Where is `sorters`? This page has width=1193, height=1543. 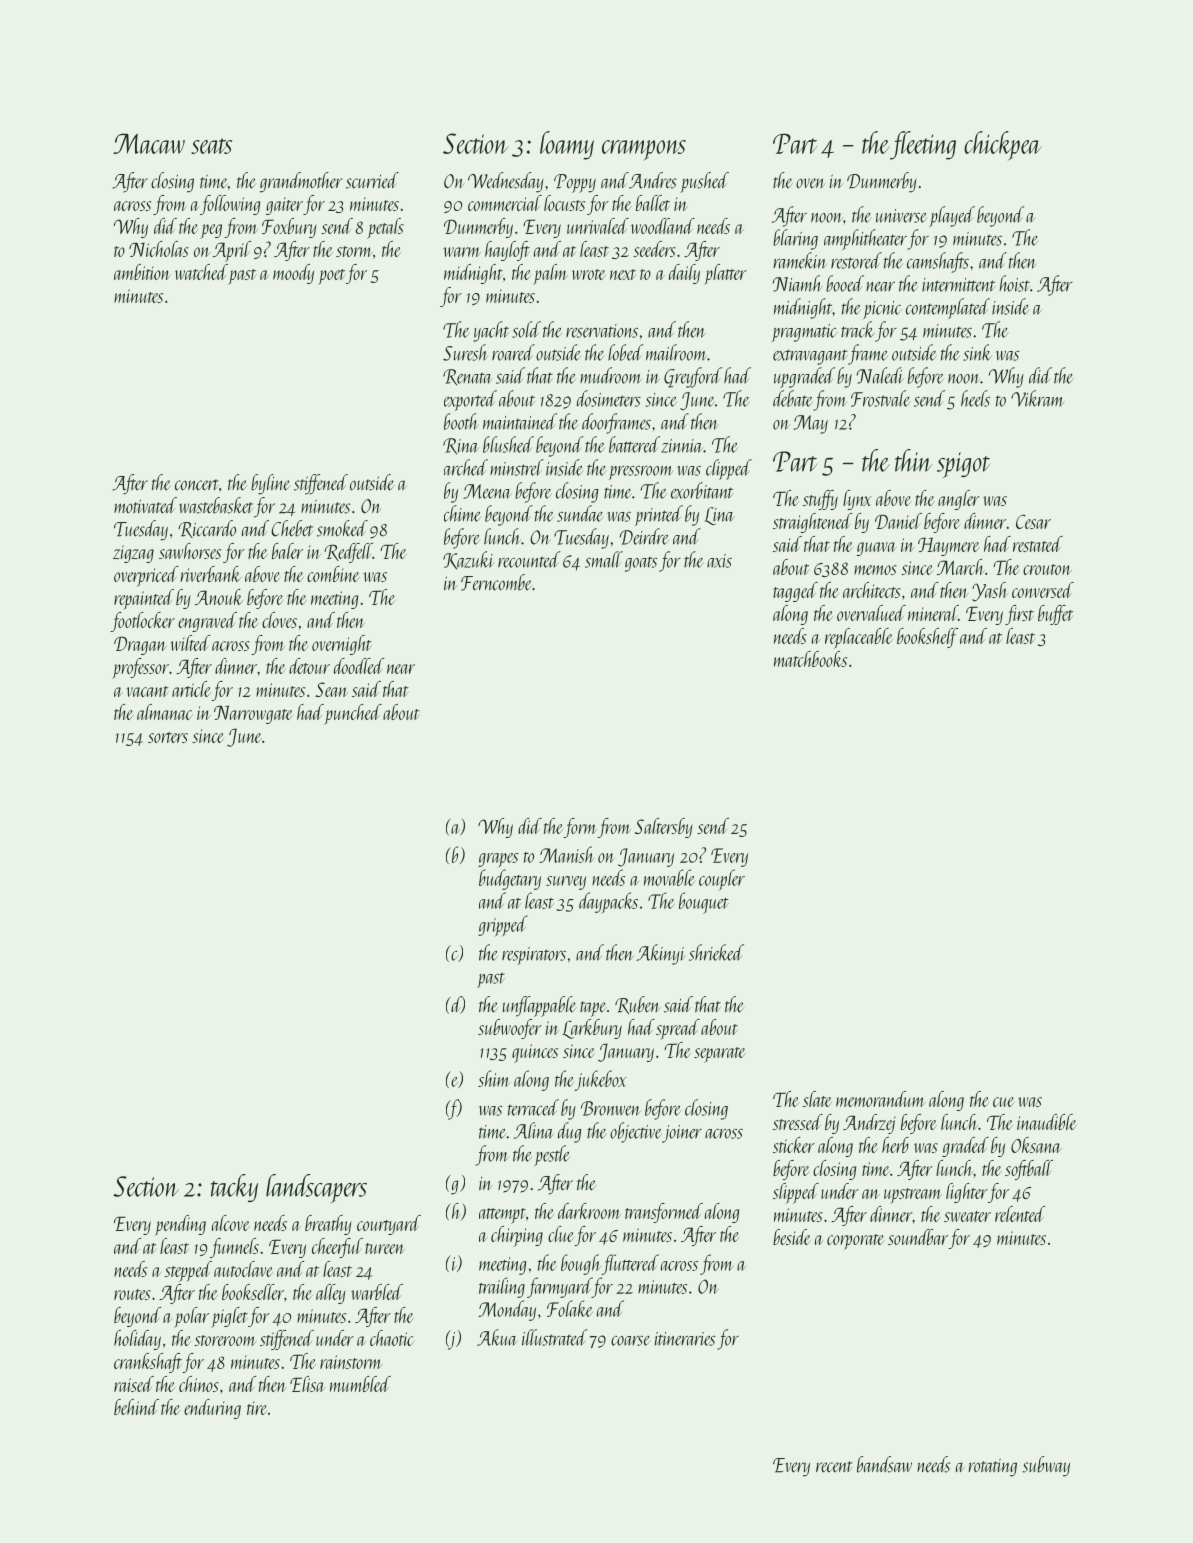 sorters is located at coordinates (168, 737).
